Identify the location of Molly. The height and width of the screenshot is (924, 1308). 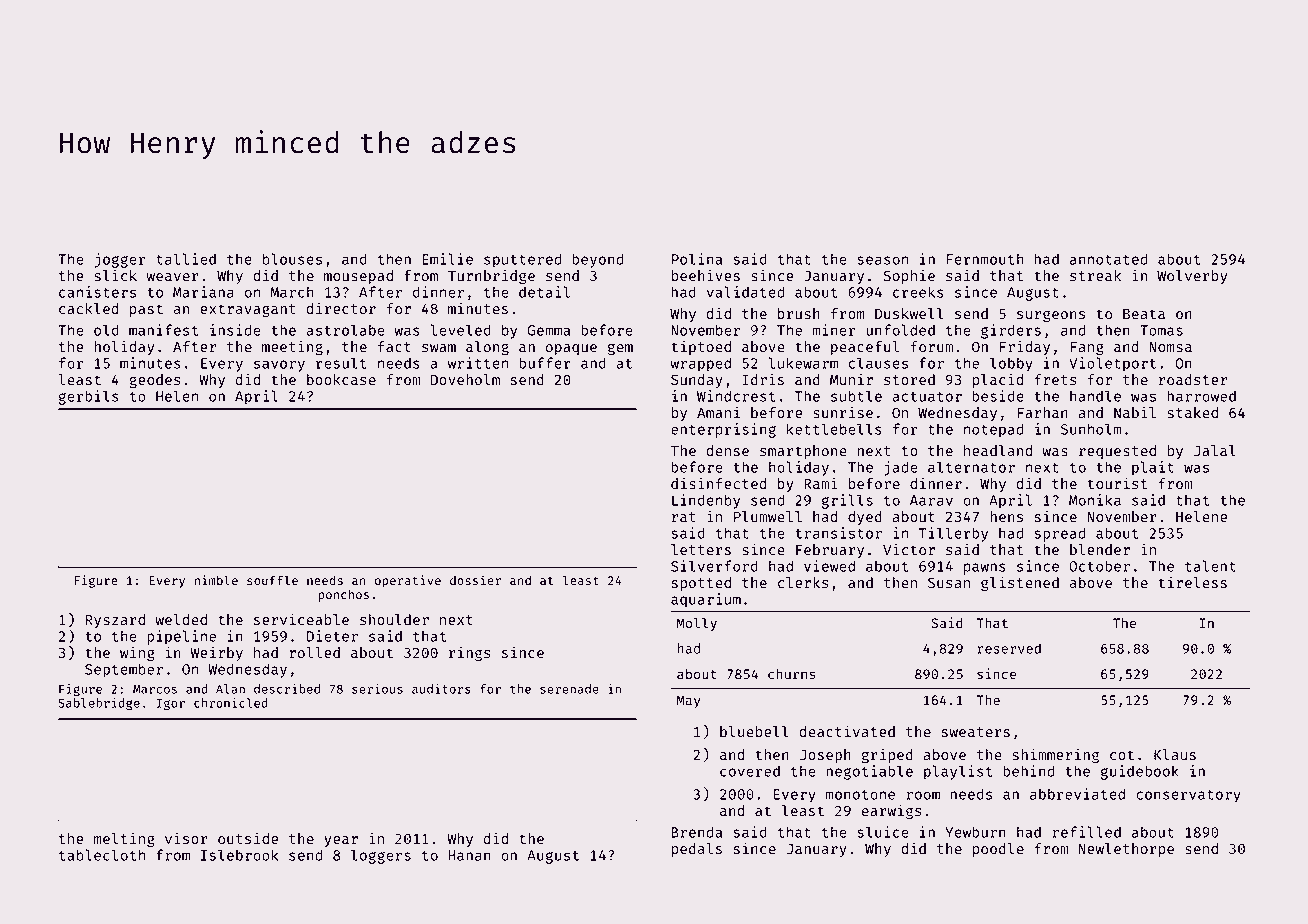
(697, 624).
